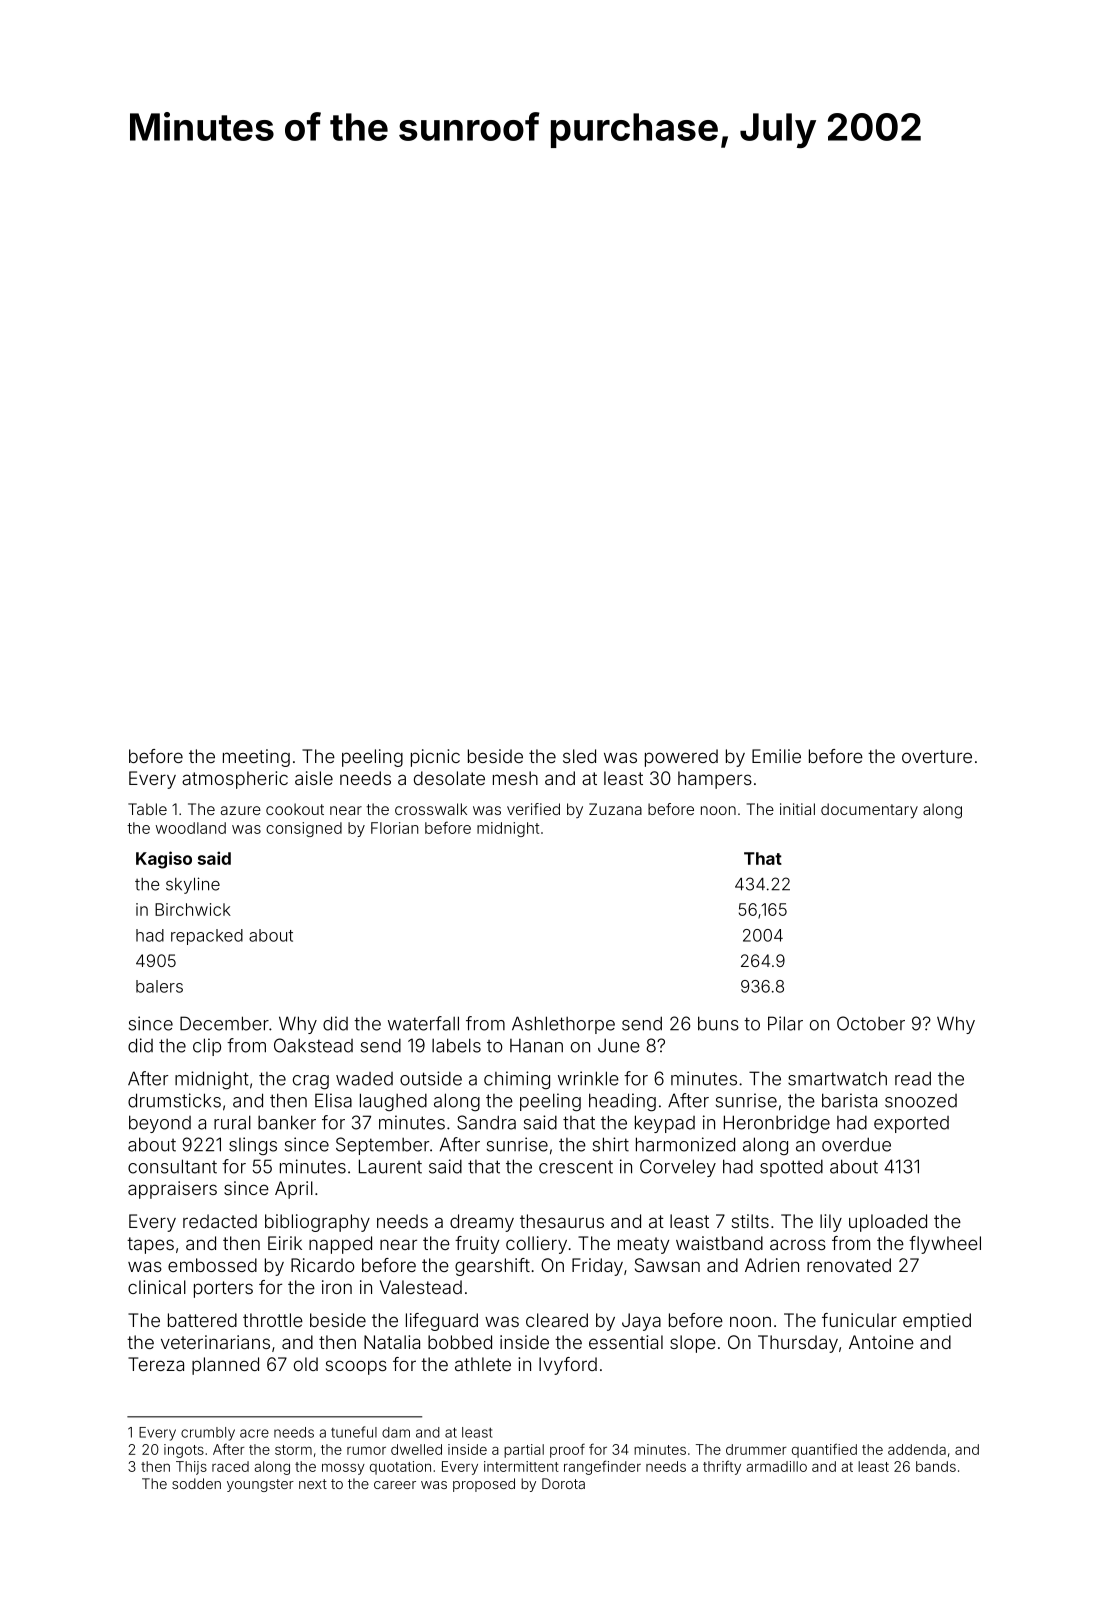 The image size is (1111, 1609). What do you see at coordinates (641, 1322) in the screenshot?
I see `Jaya` at bounding box center [641, 1322].
